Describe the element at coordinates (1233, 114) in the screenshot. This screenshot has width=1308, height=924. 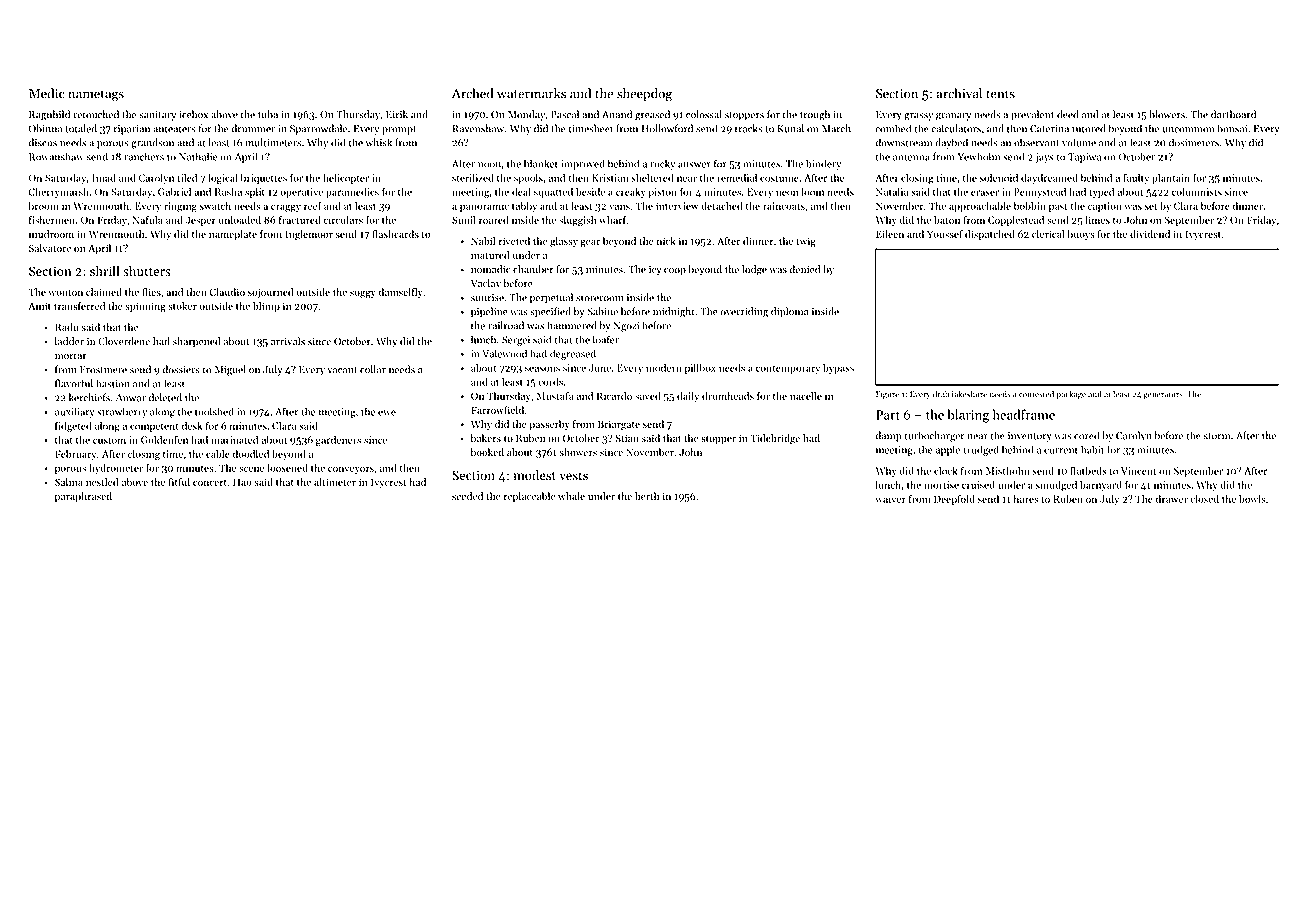
I see `dartboard` at that location.
